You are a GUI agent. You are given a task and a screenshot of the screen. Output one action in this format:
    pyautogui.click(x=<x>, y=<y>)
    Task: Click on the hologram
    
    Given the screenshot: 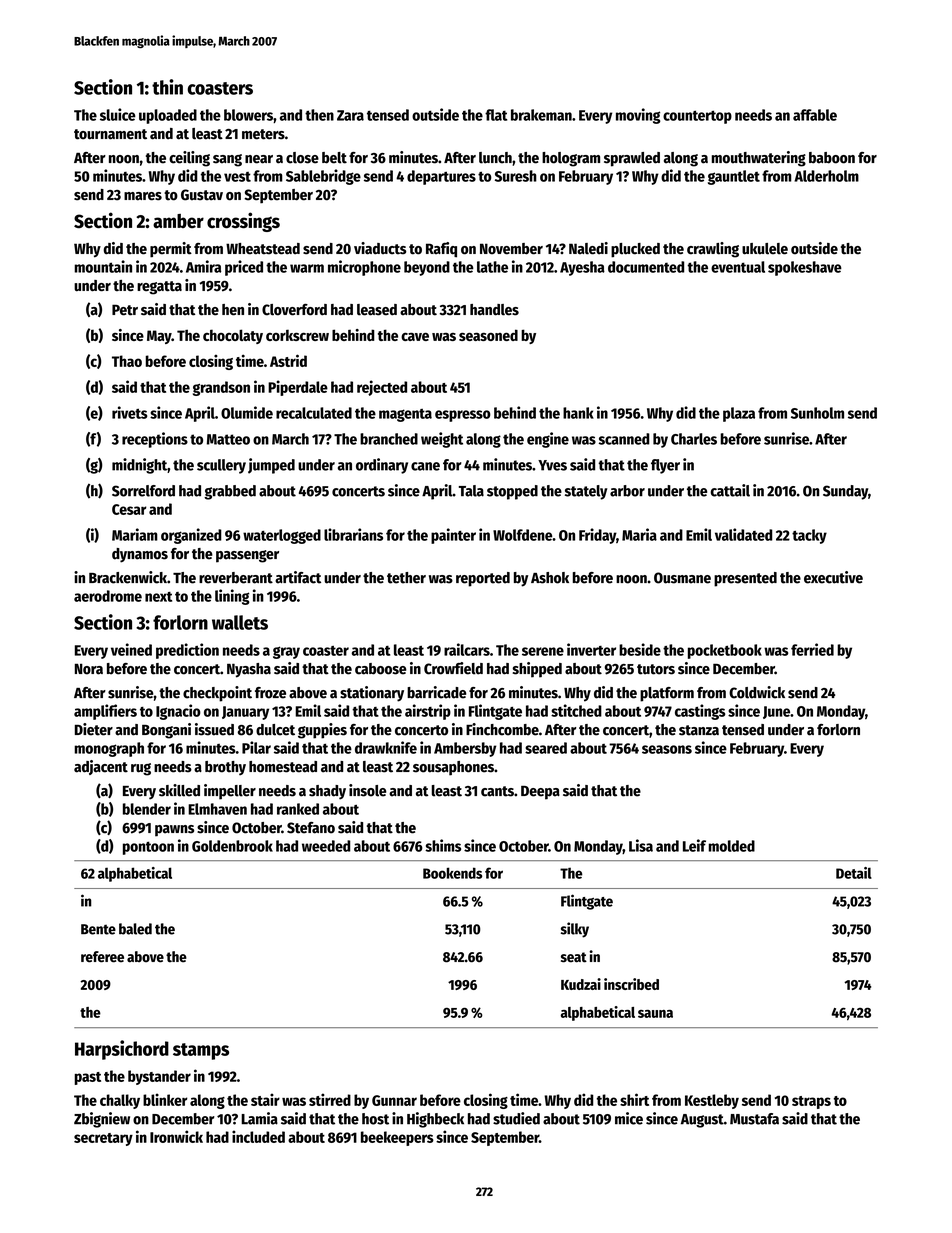 What is the action you would take?
    pyautogui.click(x=571, y=159)
